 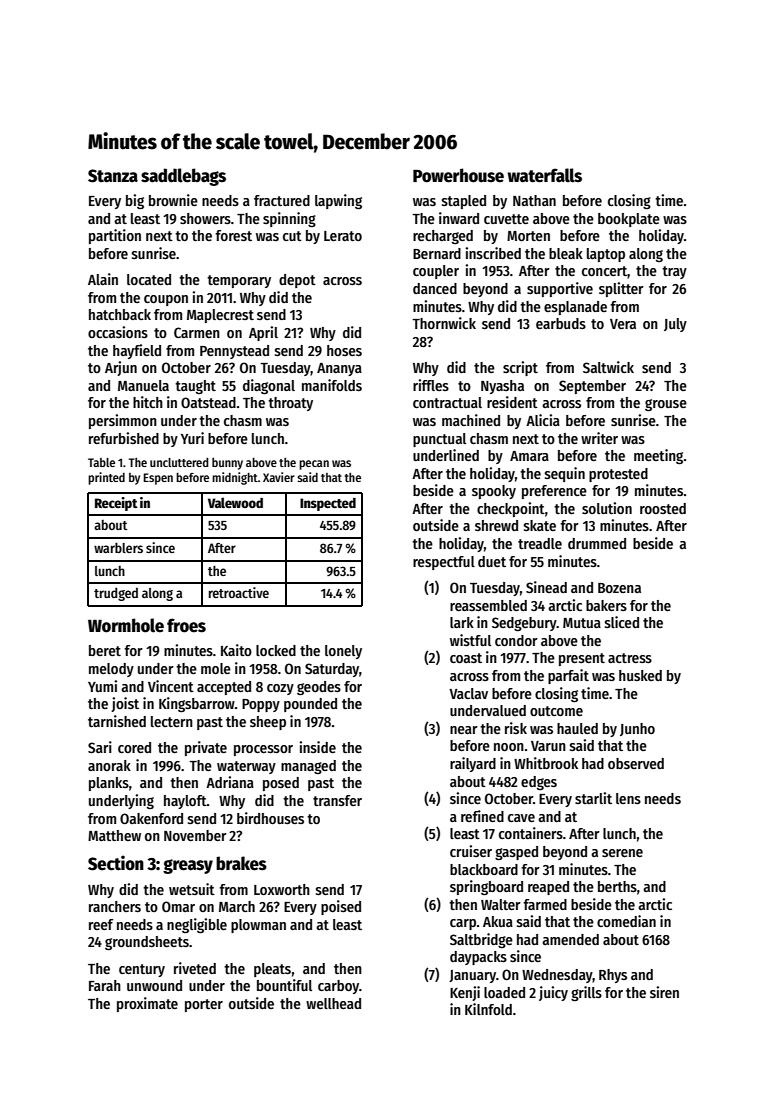 What do you see at coordinates (195, 968) in the page?
I see `riveted` at bounding box center [195, 968].
